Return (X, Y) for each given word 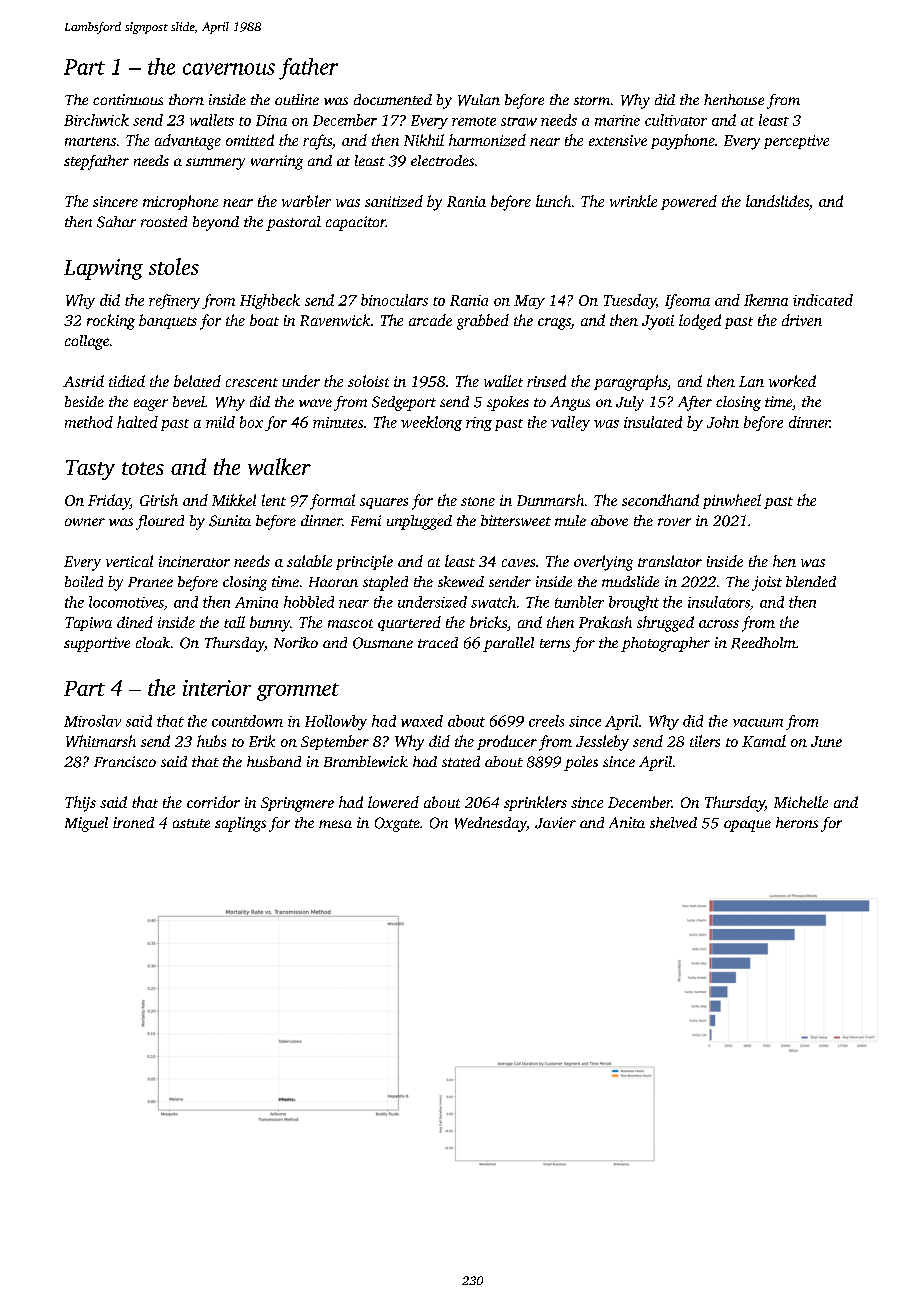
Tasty (90, 470)
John (723, 422)
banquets (168, 321)
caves (518, 563)
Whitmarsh (101, 741)
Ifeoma (687, 301)
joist (767, 583)
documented (393, 99)
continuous (128, 99)
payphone (683, 142)
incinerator (194, 561)
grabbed (483, 322)
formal (332, 502)
